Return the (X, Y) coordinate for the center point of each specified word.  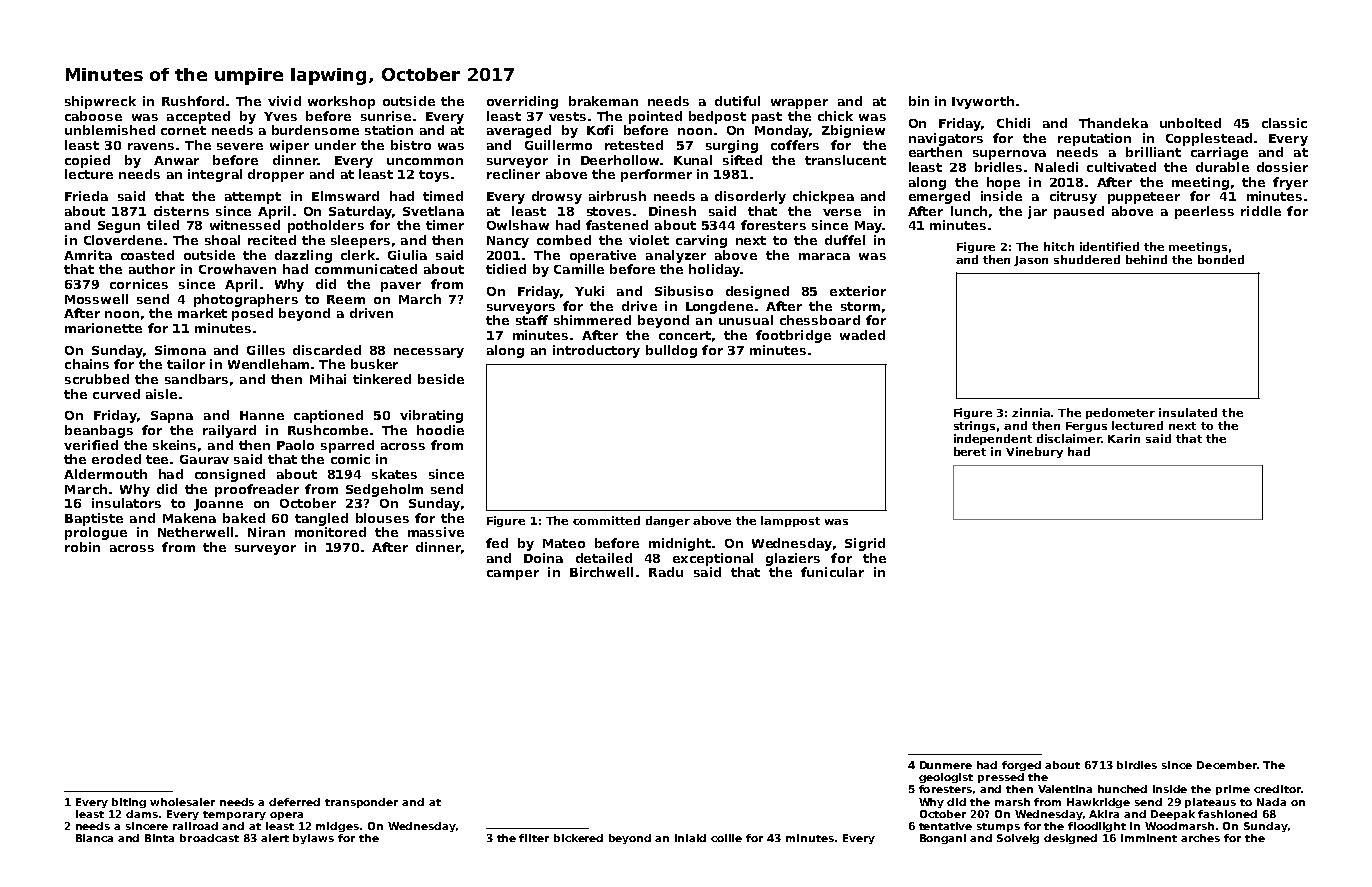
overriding (522, 102)
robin (82, 547)
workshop (341, 102)
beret (970, 451)
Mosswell (96, 299)
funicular (832, 572)
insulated (1188, 412)
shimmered (592, 320)
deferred (294, 802)
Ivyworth (983, 102)
